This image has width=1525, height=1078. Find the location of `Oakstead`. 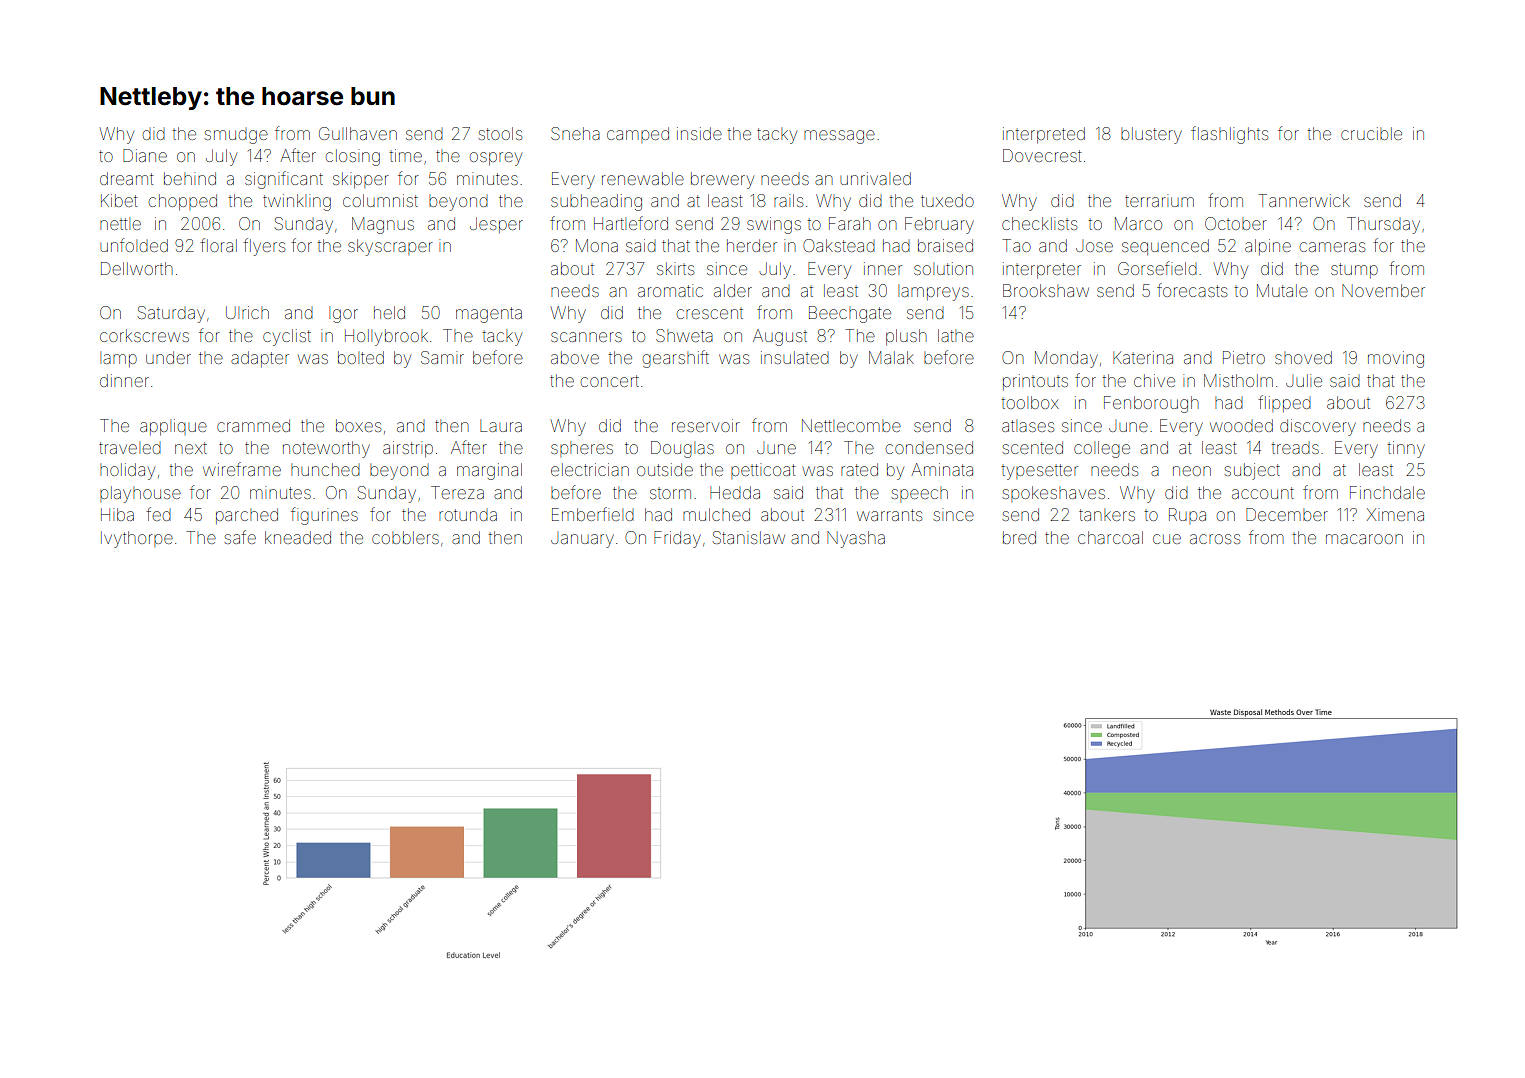

Oakstead is located at coordinates (839, 245).
